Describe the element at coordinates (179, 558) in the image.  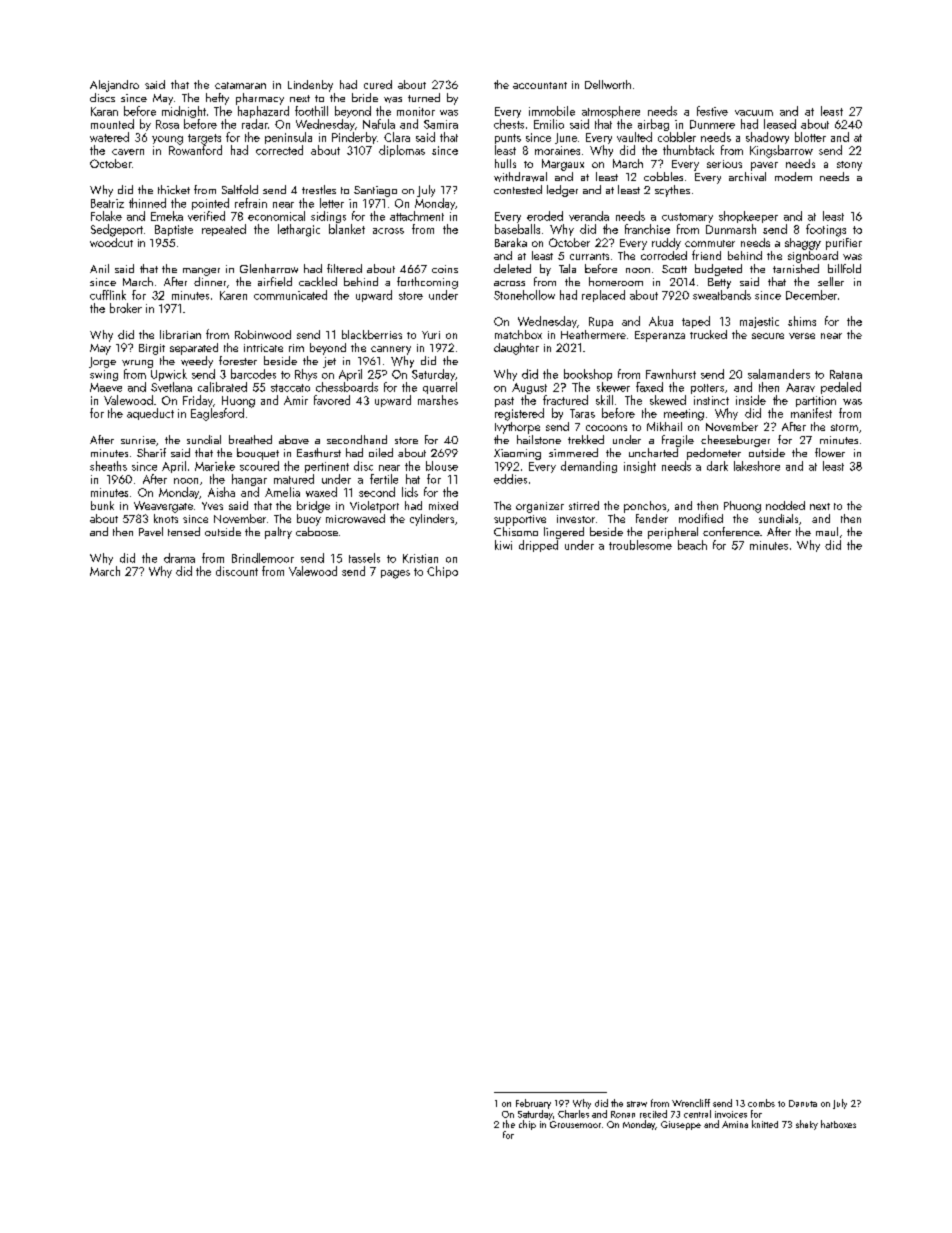
I see `drama` at that location.
